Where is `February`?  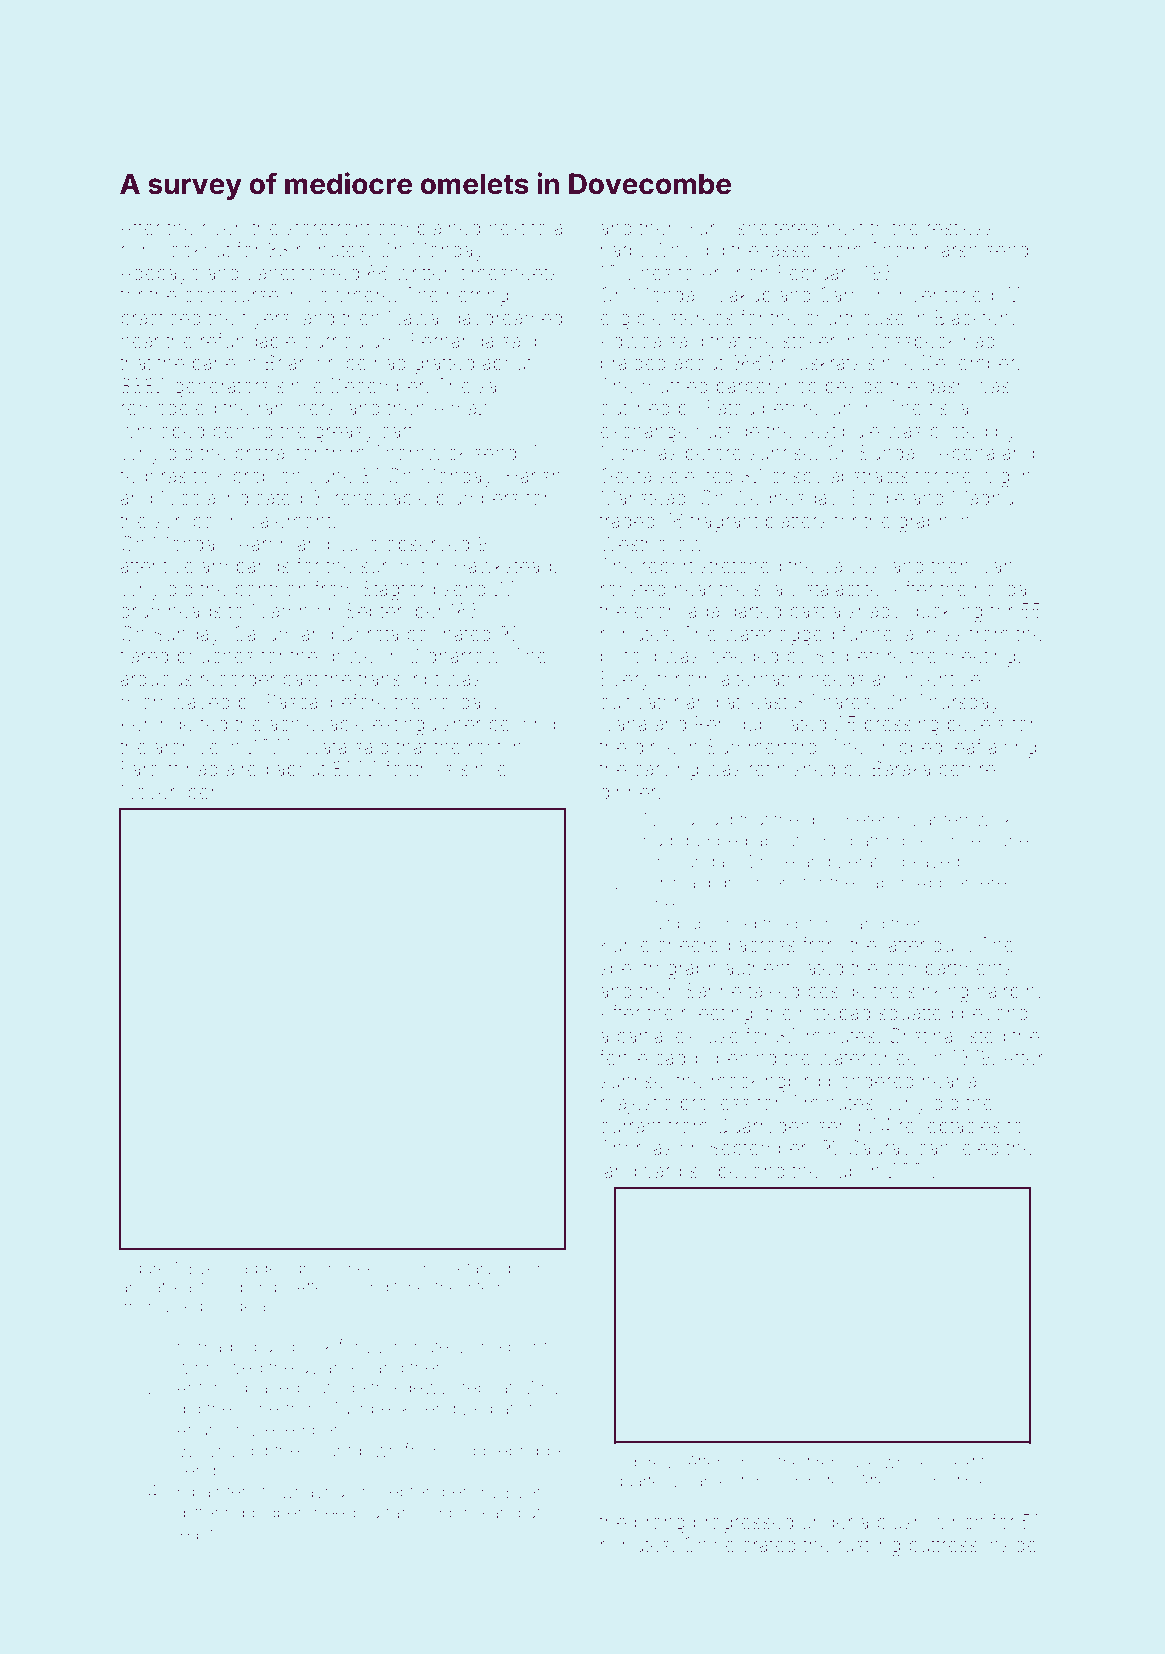 February is located at coordinates (817, 274).
